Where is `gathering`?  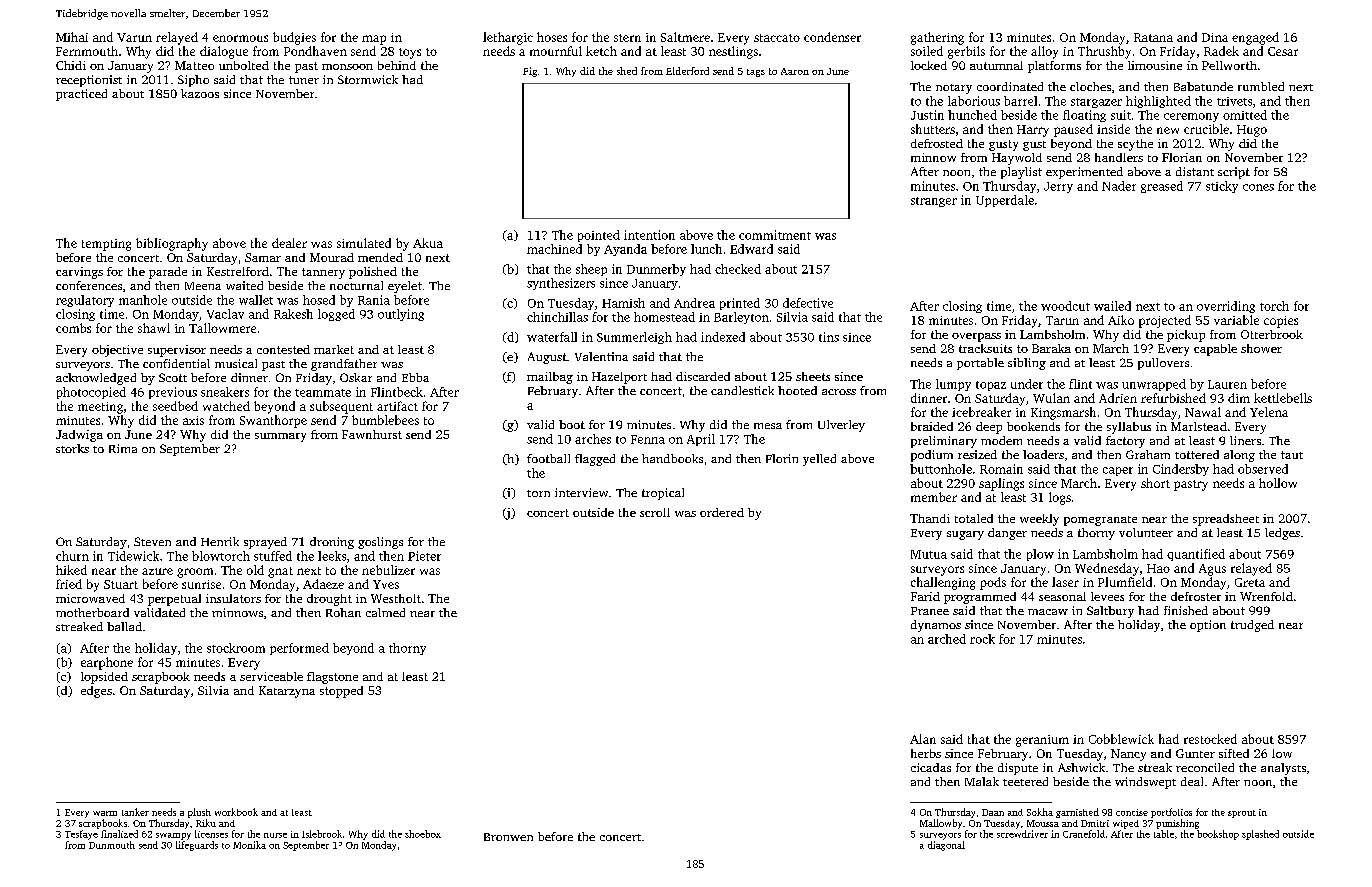
gathering is located at coordinates (937, 38).
